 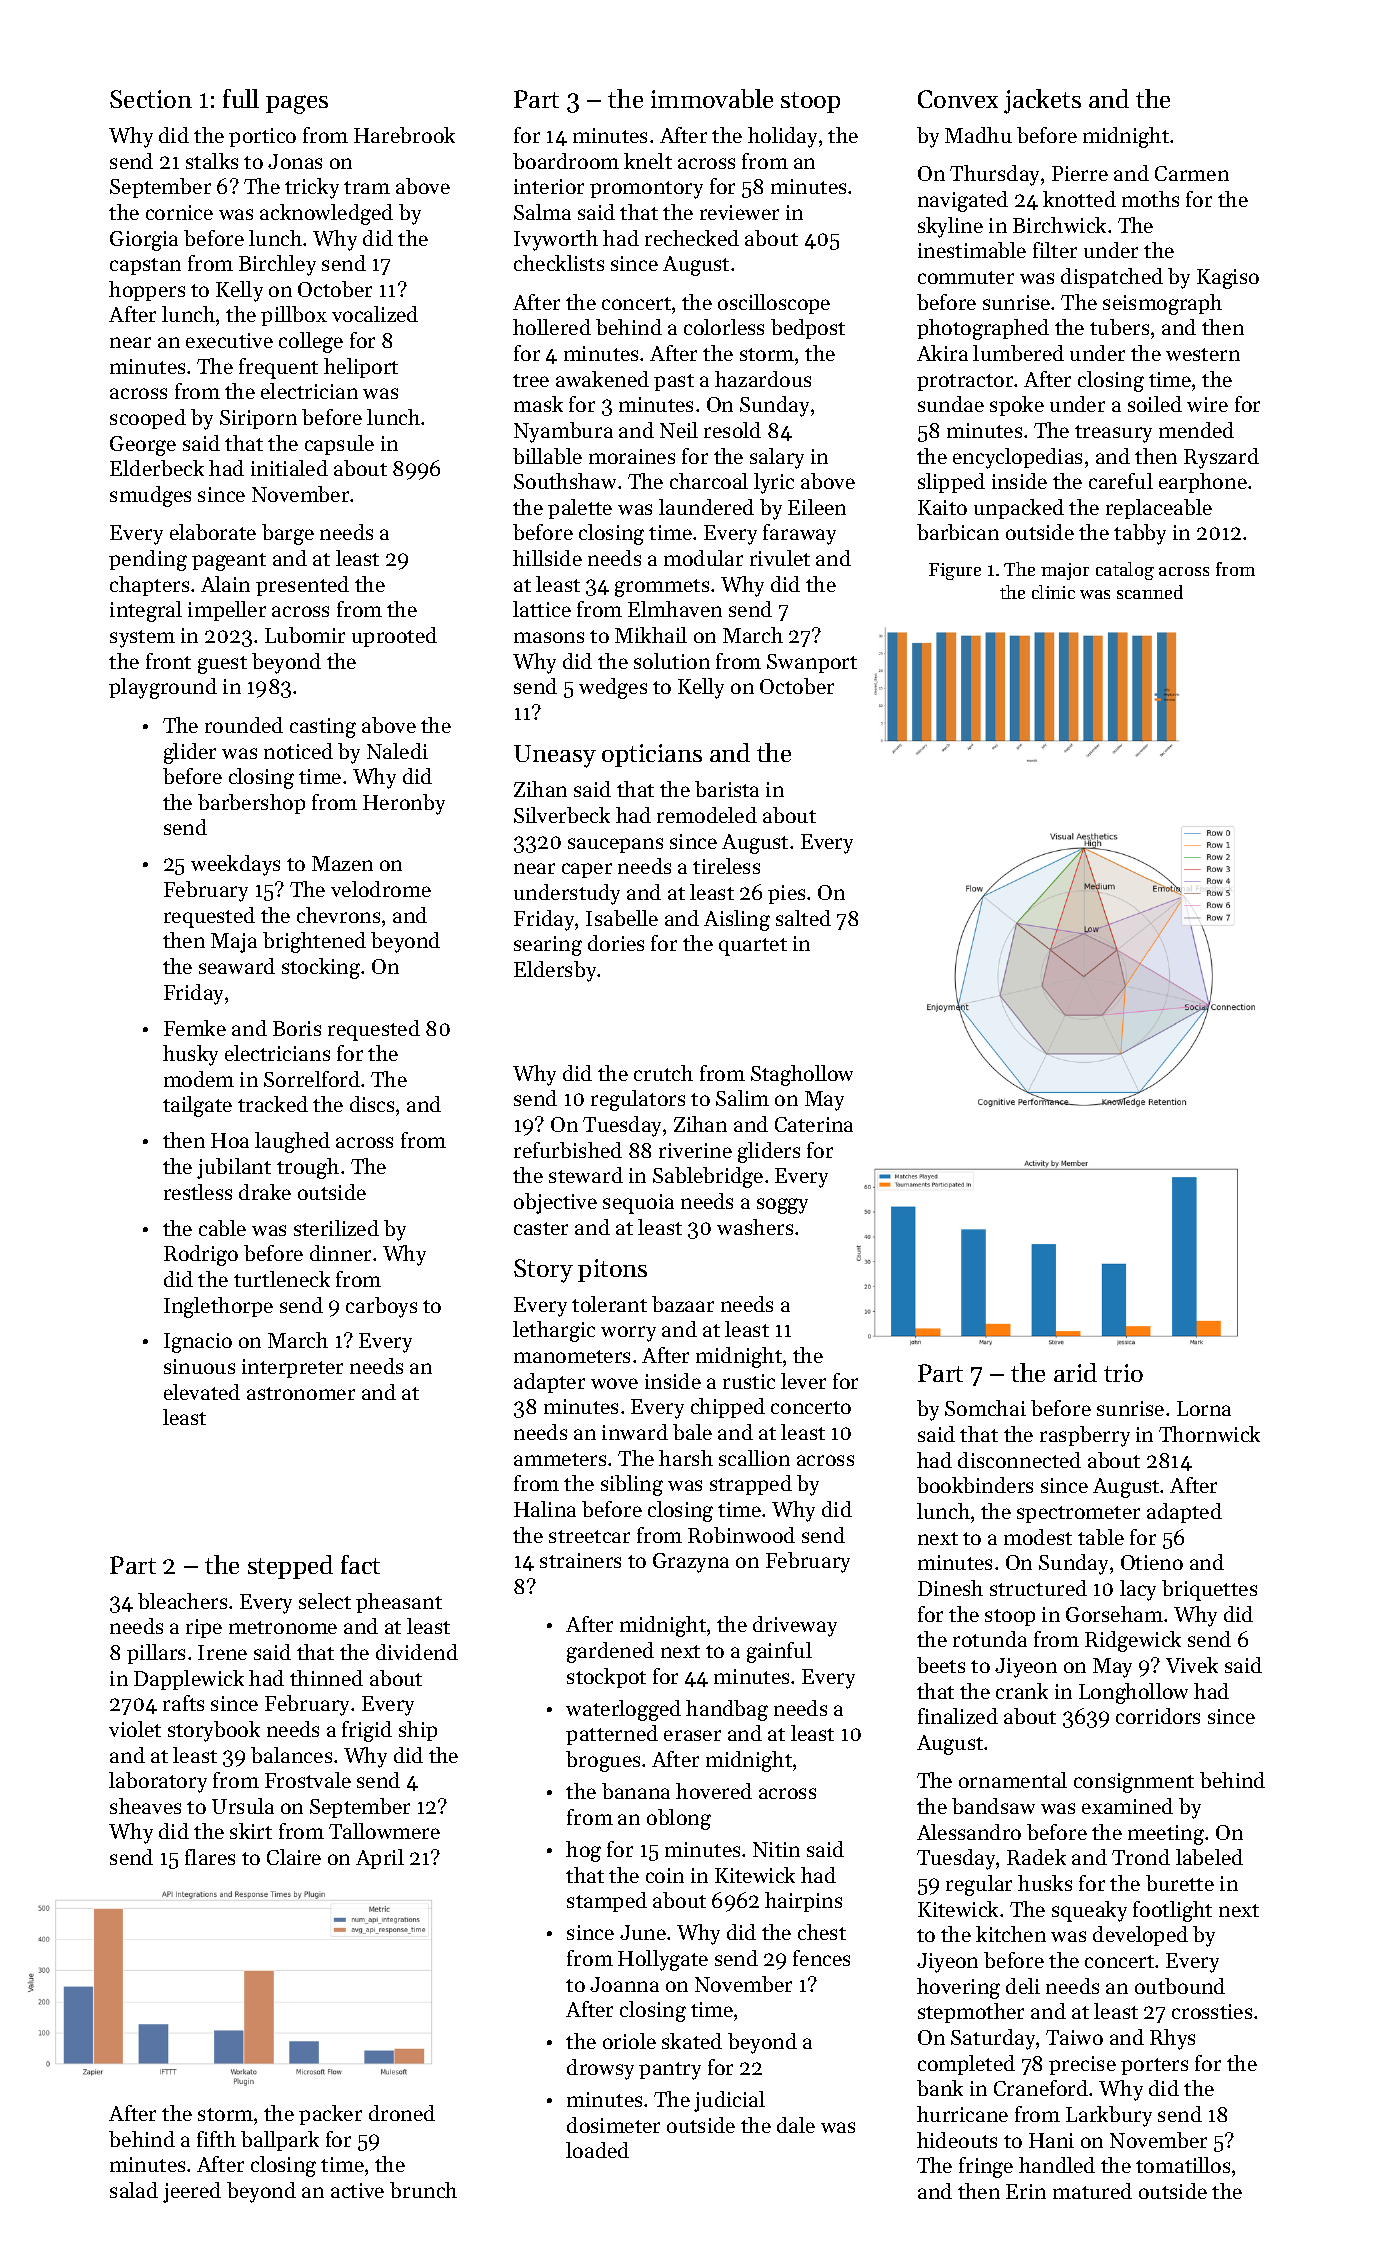 What do you see at coordinates (151, 99) in the image?
I see `Section` at bounding box center [151, 99].
